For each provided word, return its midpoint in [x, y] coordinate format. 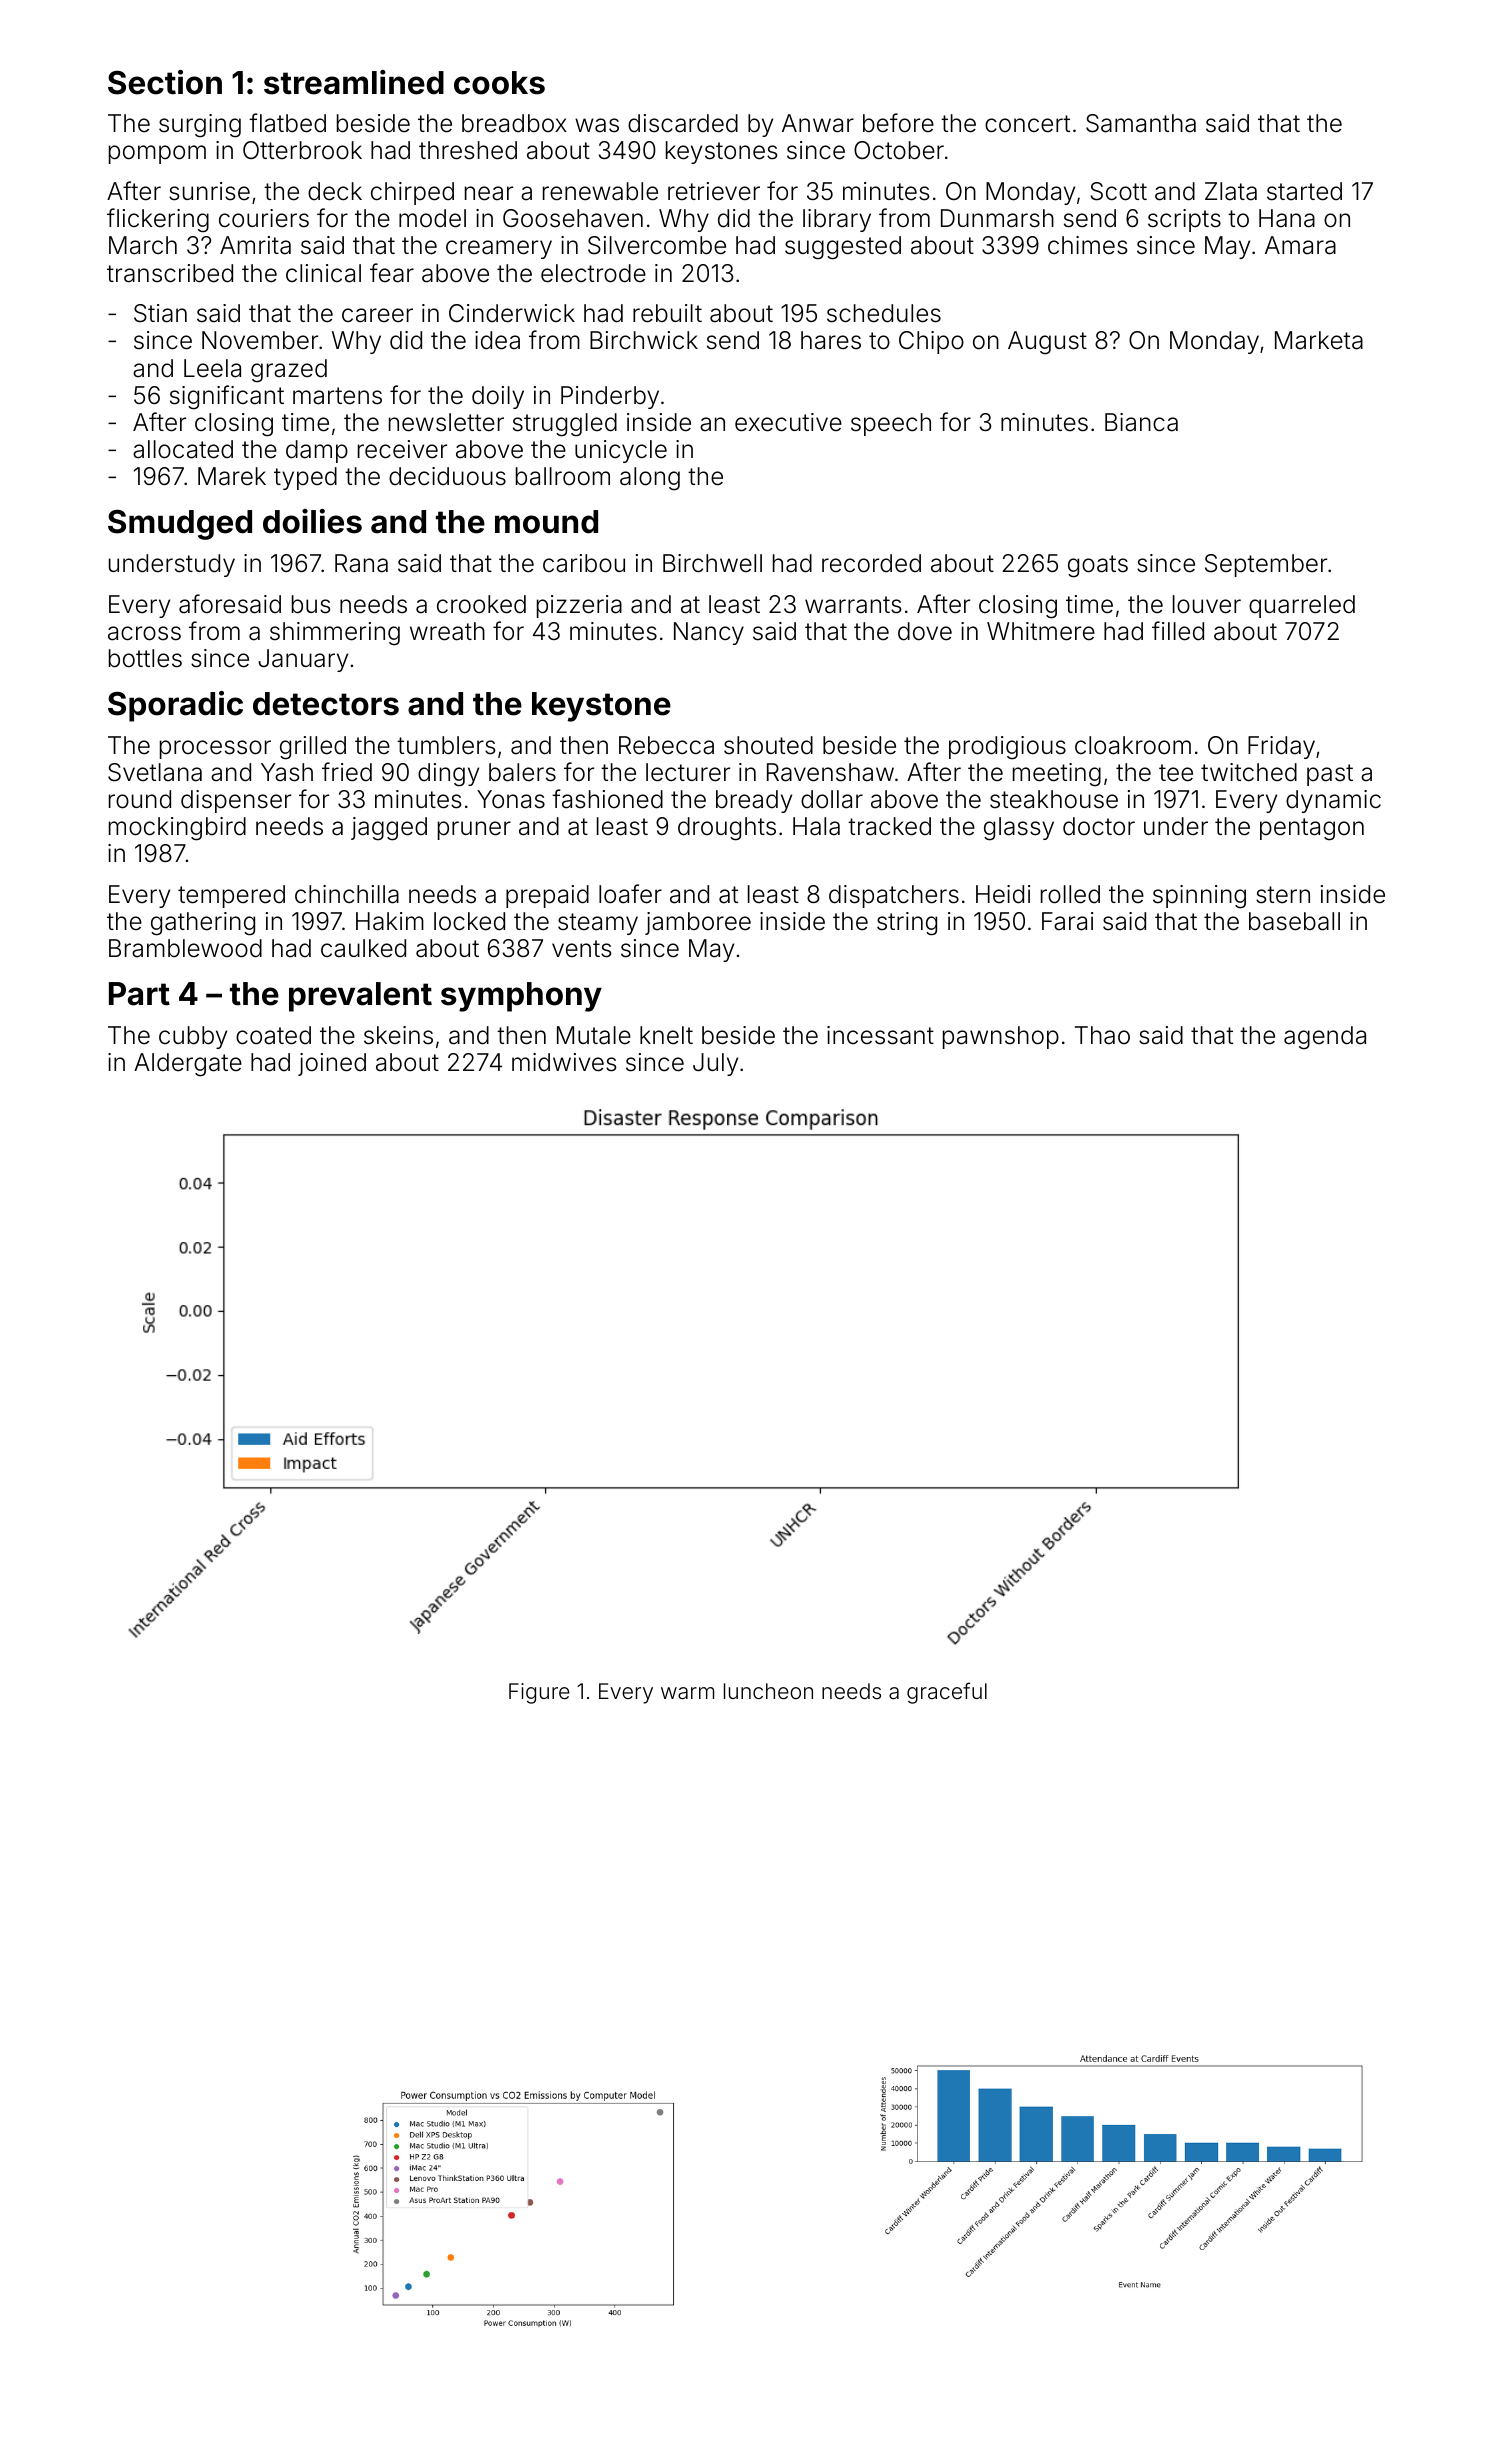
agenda [1325, 1038]
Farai [1067, 921]
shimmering [335, 634]
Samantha [1141, 123]
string [907, 924]
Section [165, 82]
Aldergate [188, 1065]
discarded [683, 123]
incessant [880, 1035]
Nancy [709, 633]
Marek [232, 476]
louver [1207, 604]
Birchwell [712, 563]
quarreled [1302, 606]
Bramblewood [185, 948]
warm [687, 1693]
